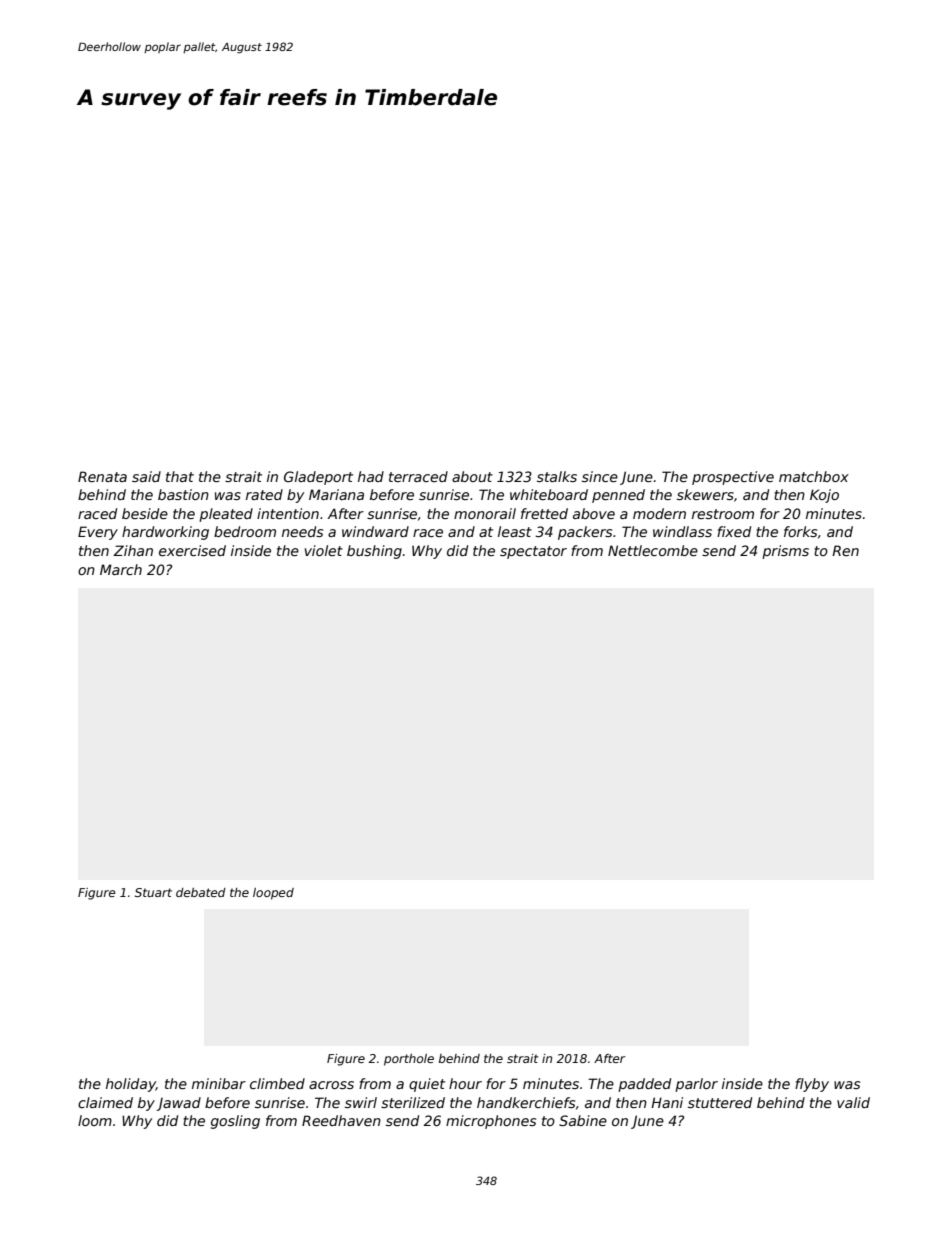 The height and width of the screenshot is (1233, 952). I want to click on parlor, so click(696, 1085).
